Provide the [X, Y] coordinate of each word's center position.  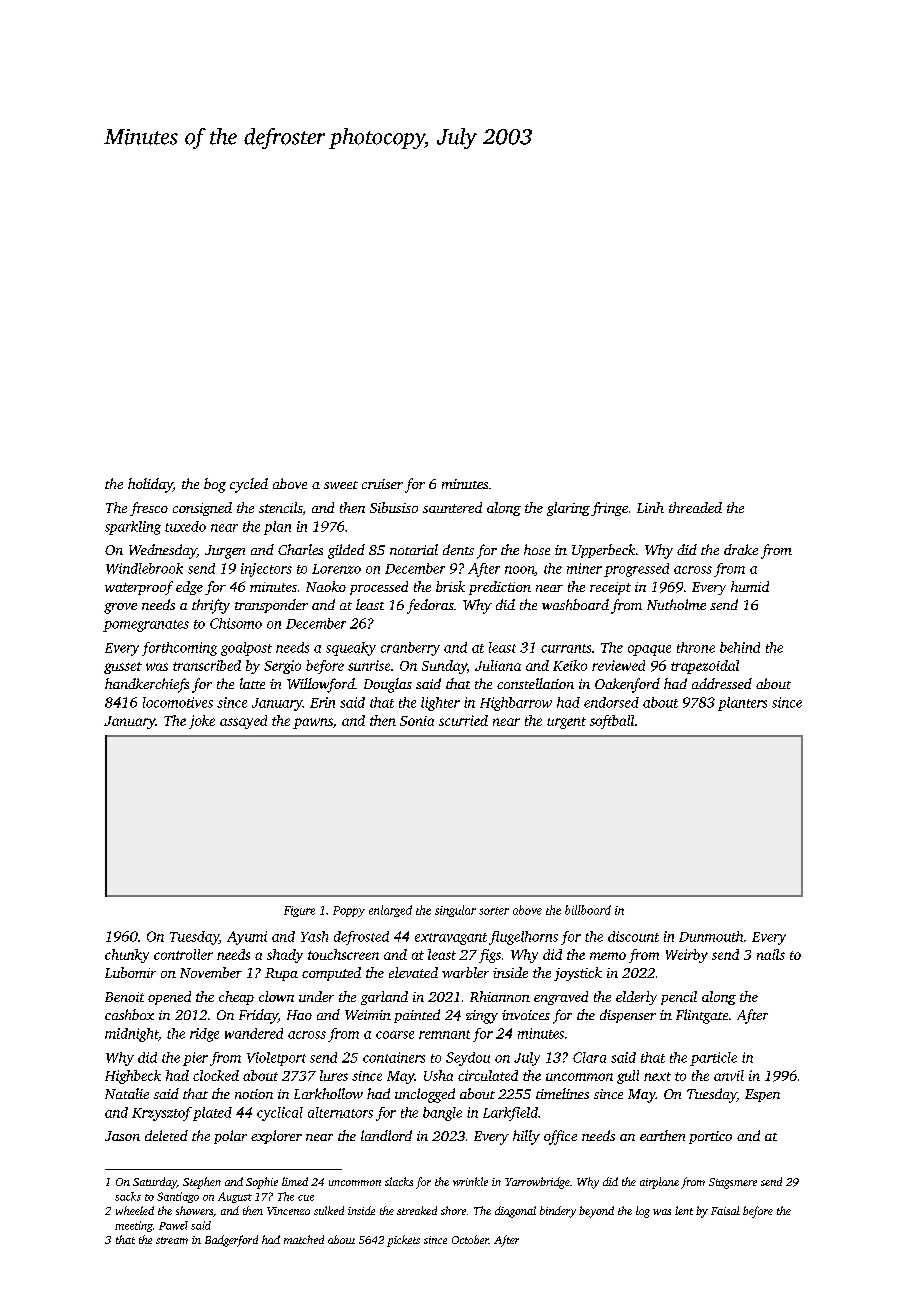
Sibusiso [394, 507]
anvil [729, 1075]
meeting [134, 1226]
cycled [249, 485]
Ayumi [247, 938]
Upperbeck [603, 551]
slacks [399, 1181]
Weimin [368, 1015]
